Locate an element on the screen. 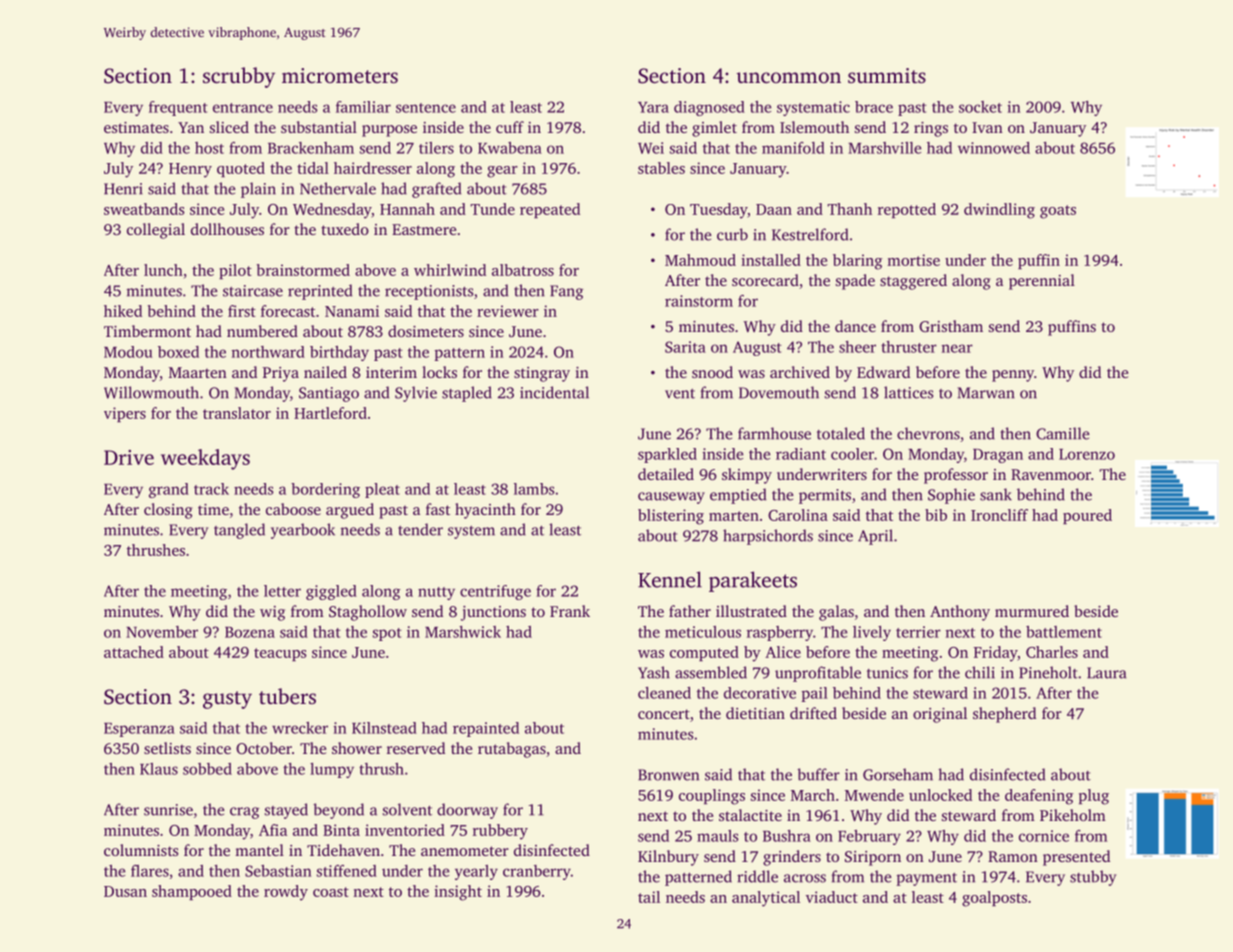 The image size is (1233, 952). Staghollow is located at coordinates (368, 613).
